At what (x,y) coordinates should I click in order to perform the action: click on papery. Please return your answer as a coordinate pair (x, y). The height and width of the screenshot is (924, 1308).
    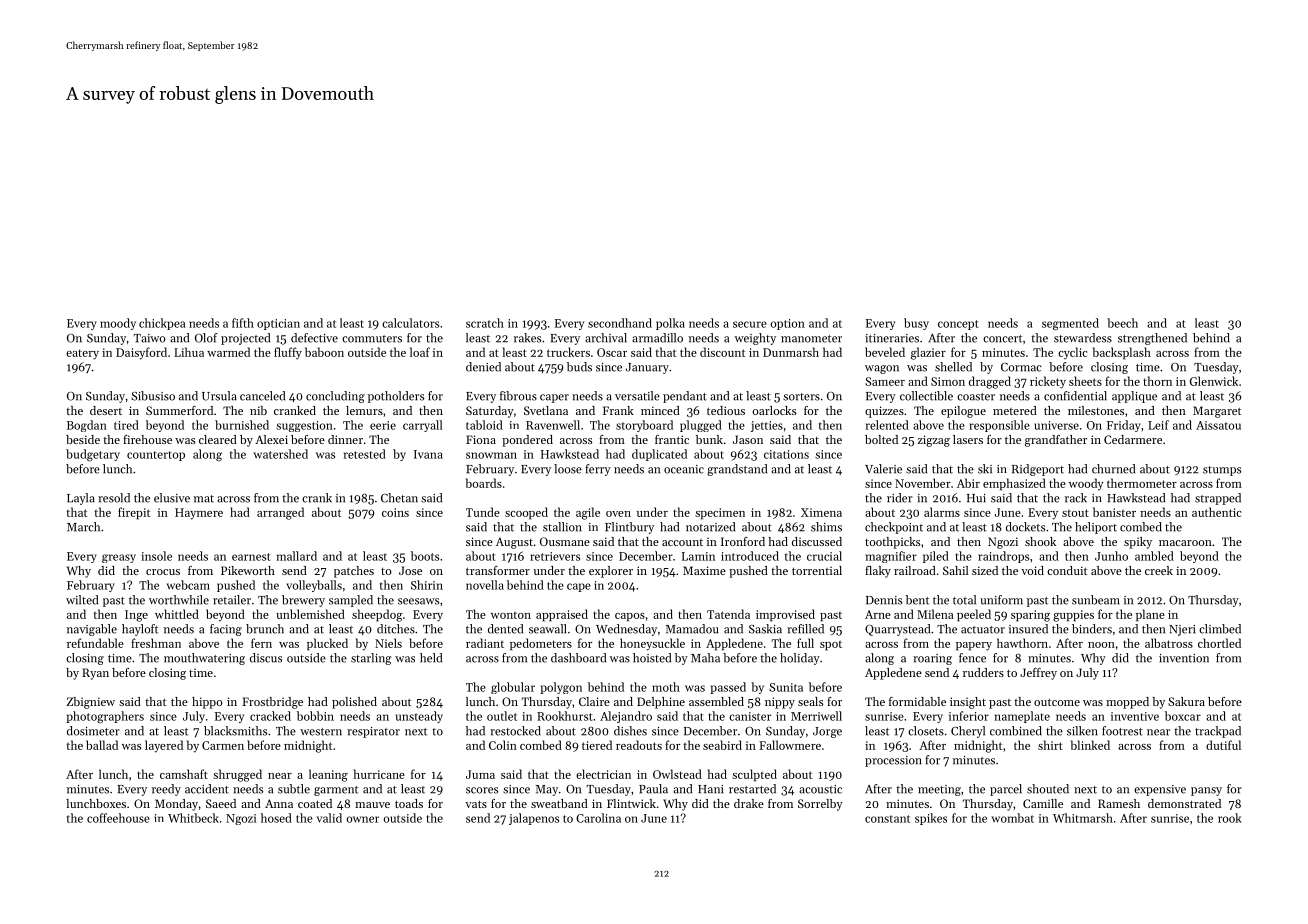
    Looking at the image, I should click on (974, 646).
